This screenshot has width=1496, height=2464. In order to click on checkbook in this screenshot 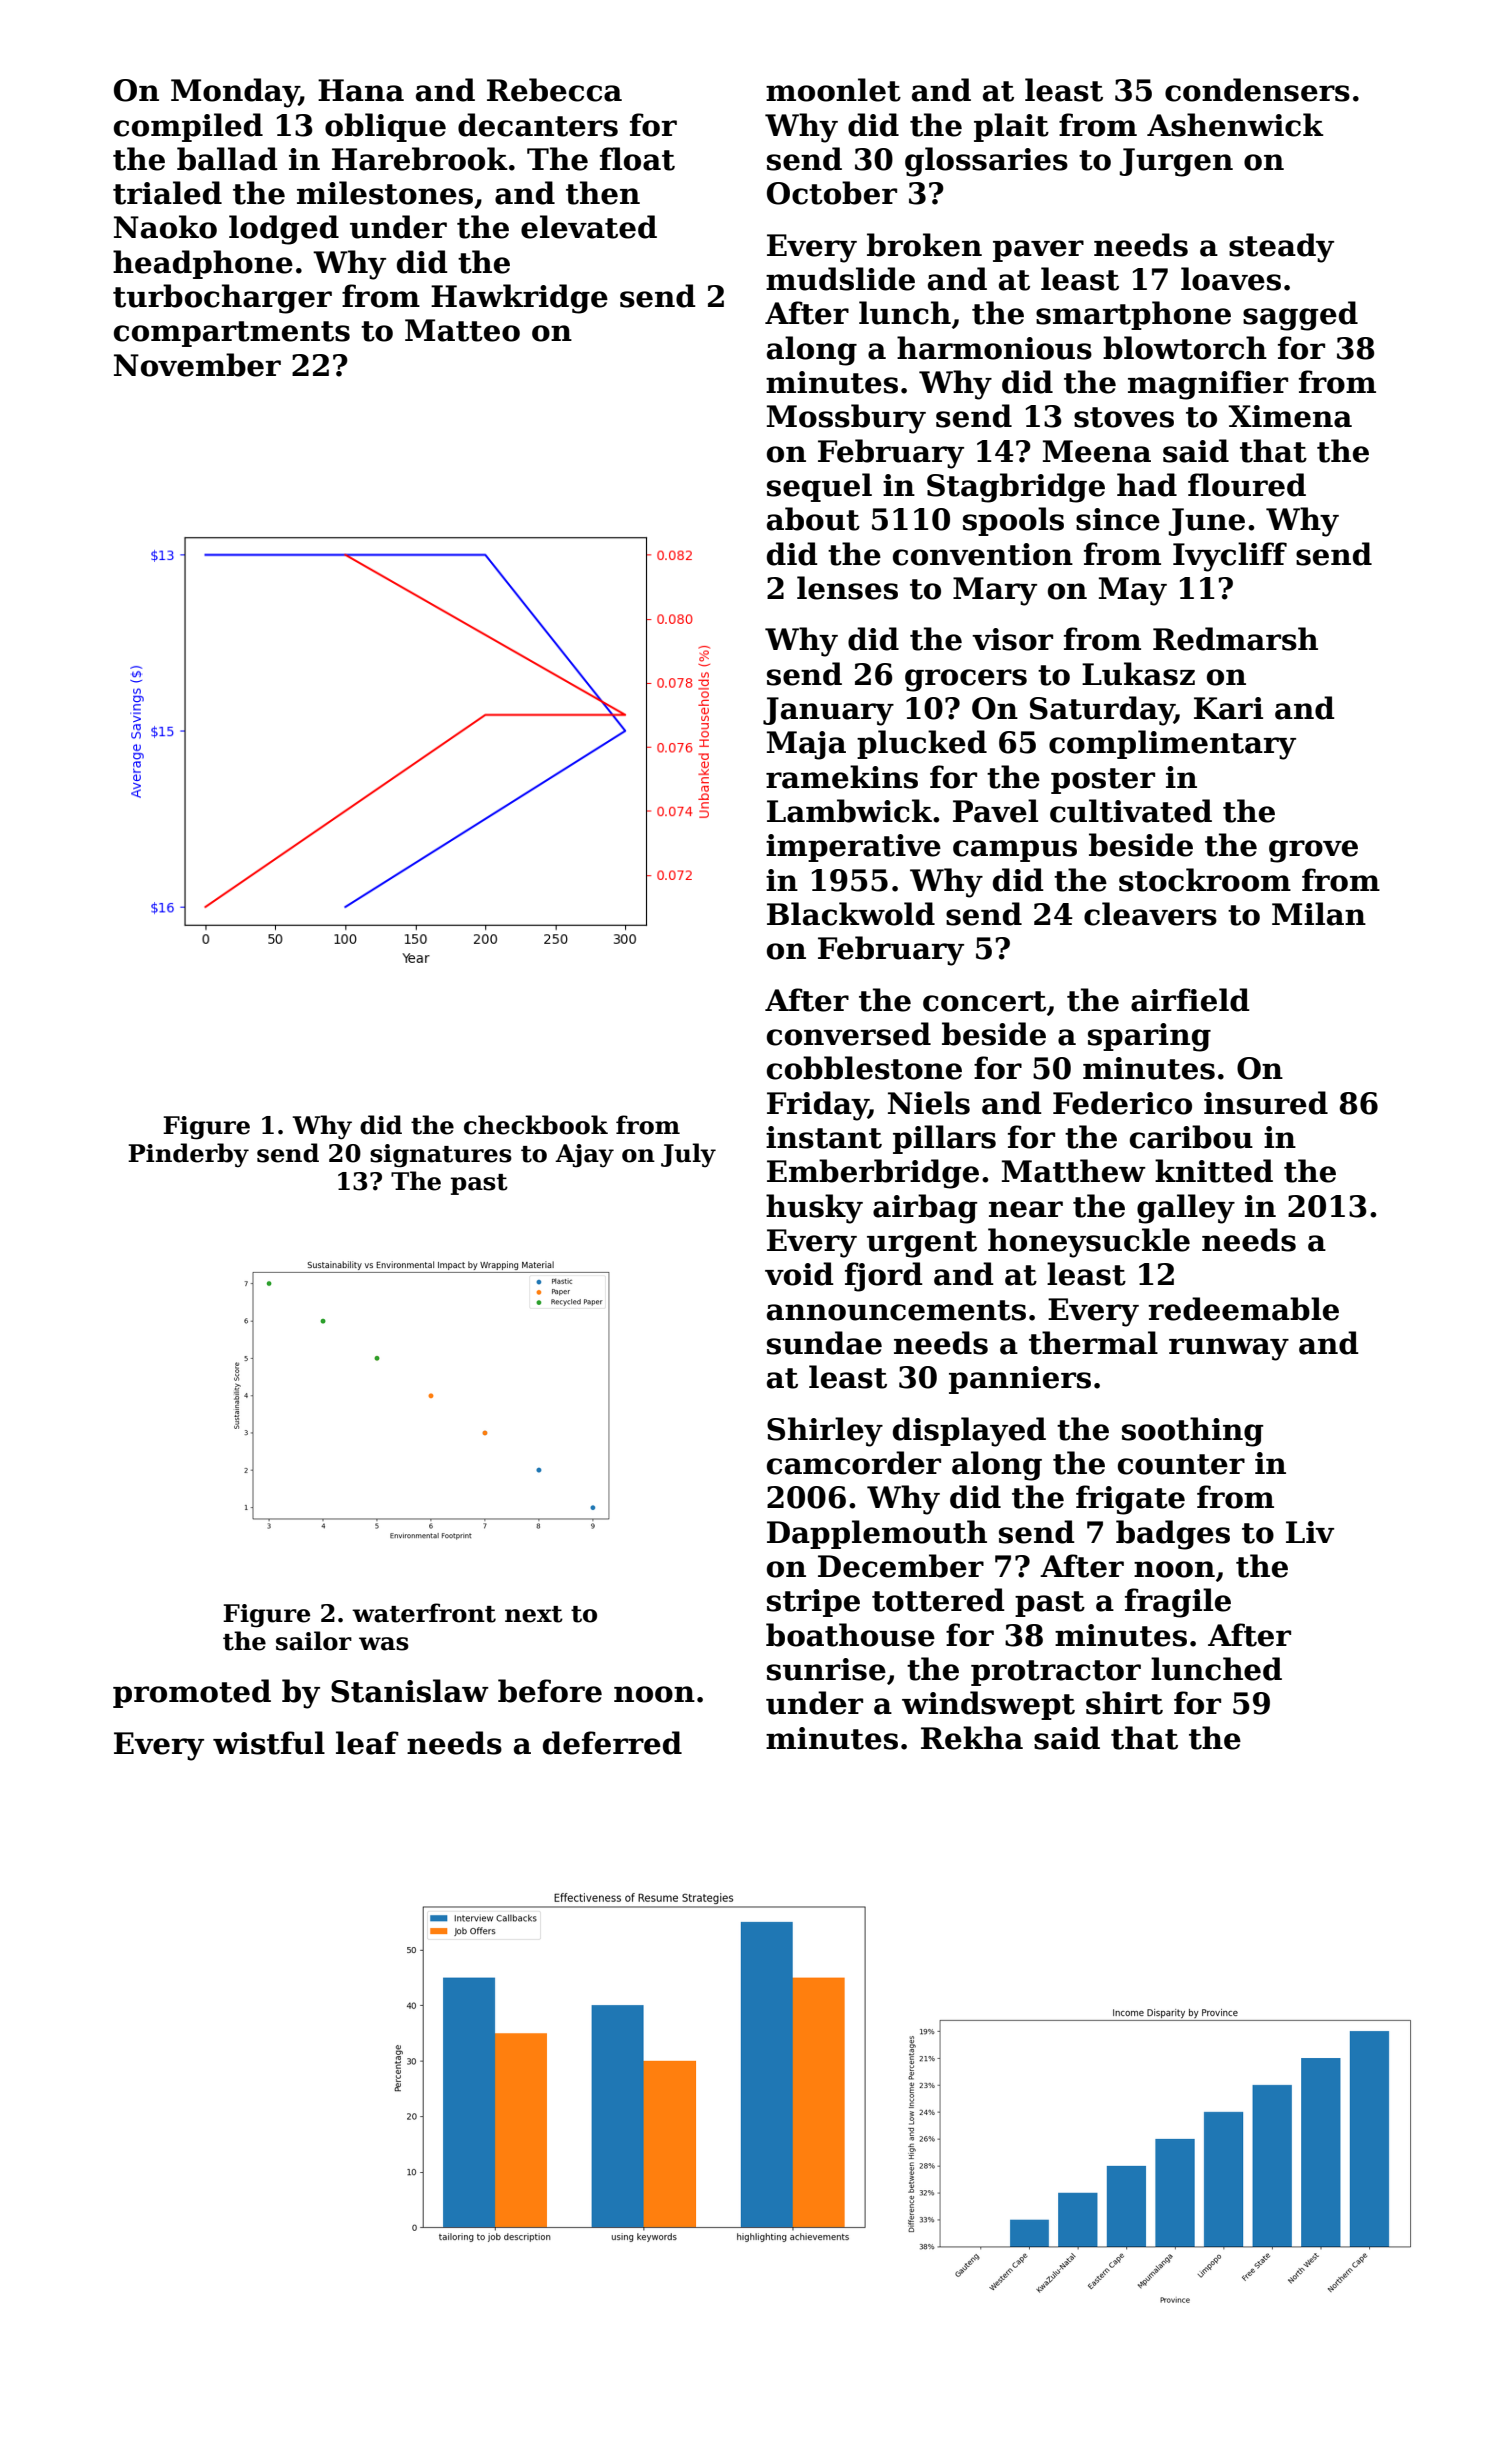, I will do `click(536, 1125)`.
